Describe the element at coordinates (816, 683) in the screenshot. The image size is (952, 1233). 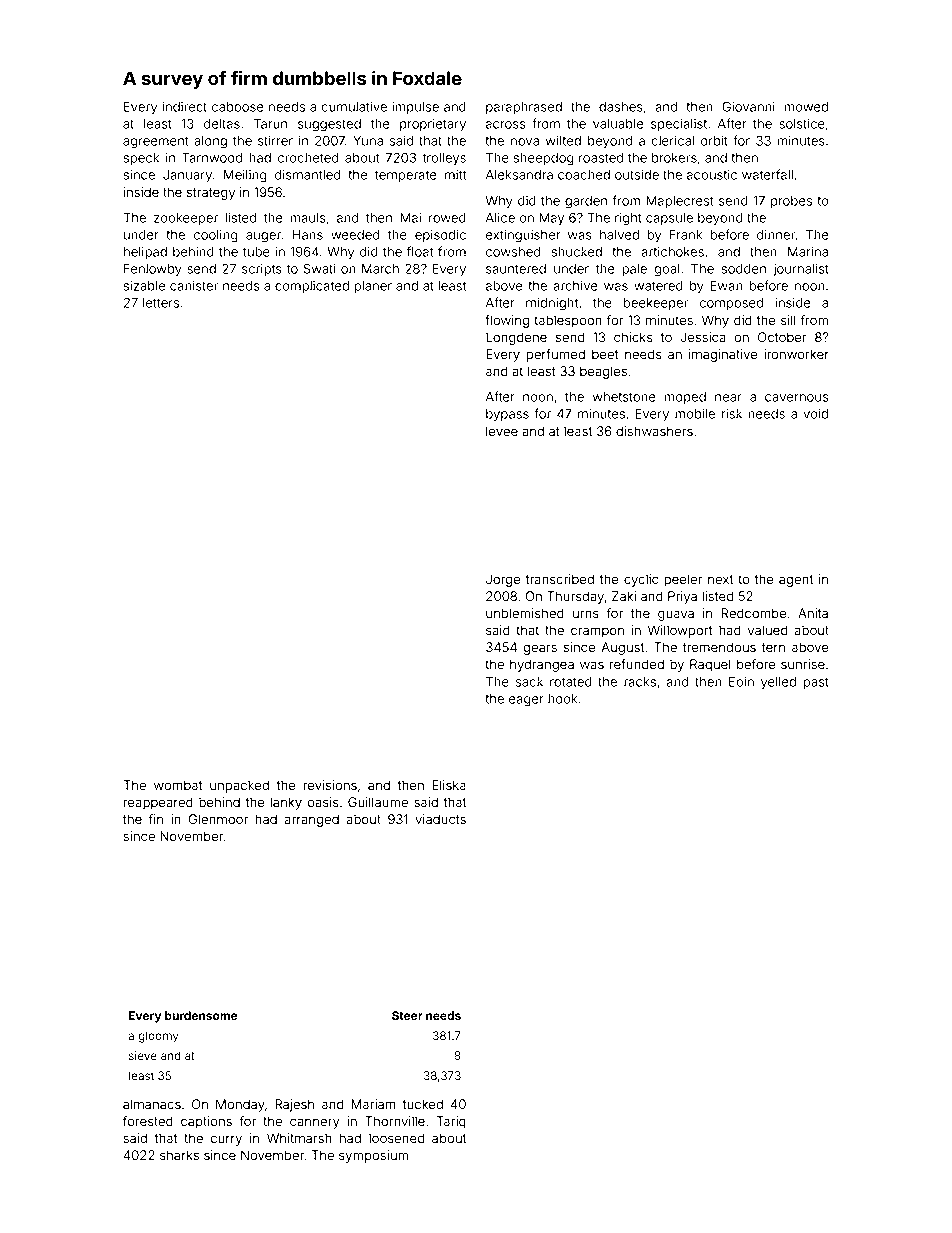
I see `past` at that location.
